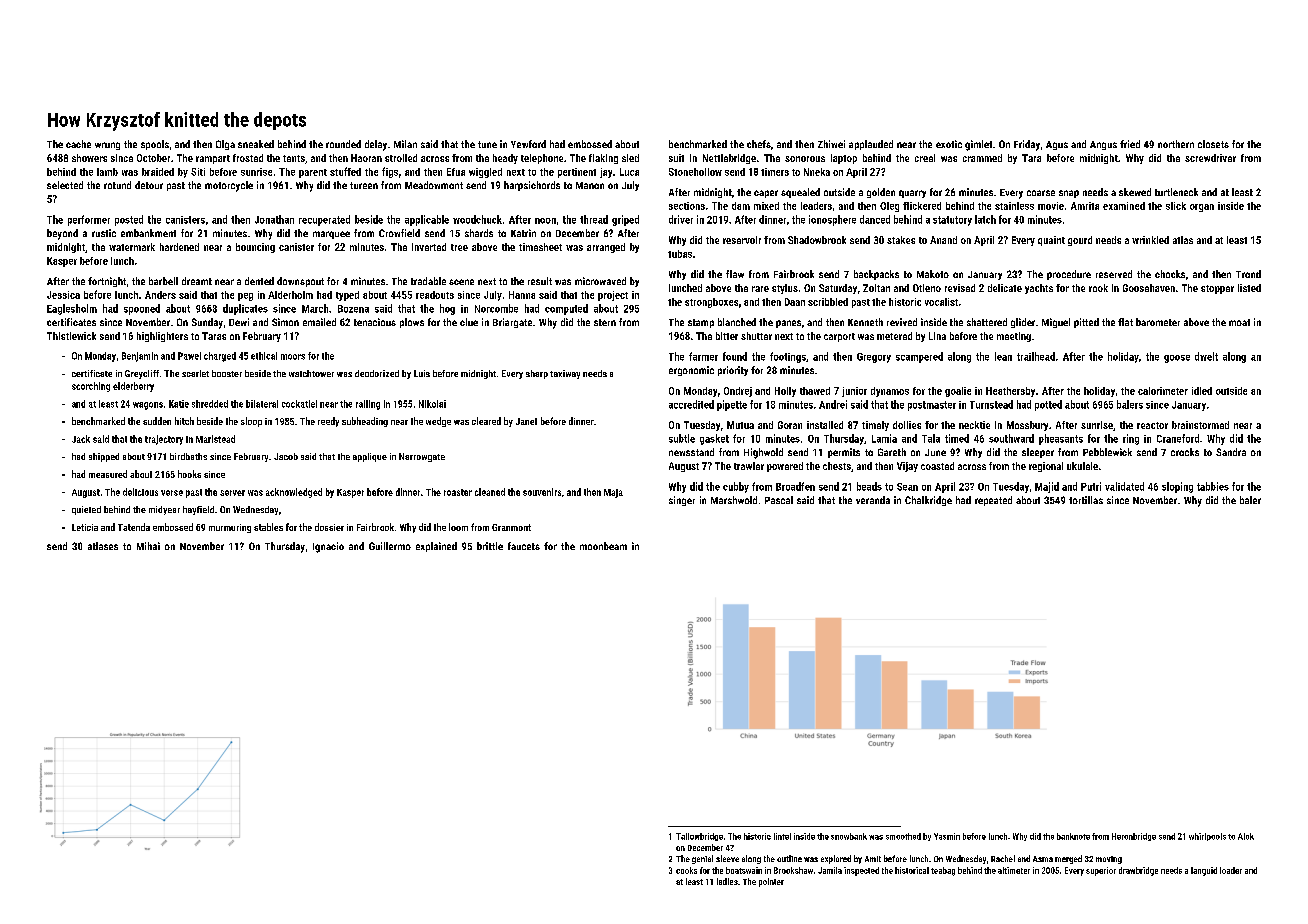 This image has height=924, width=1308. I want to click on Angus, so click(1103, 145).
